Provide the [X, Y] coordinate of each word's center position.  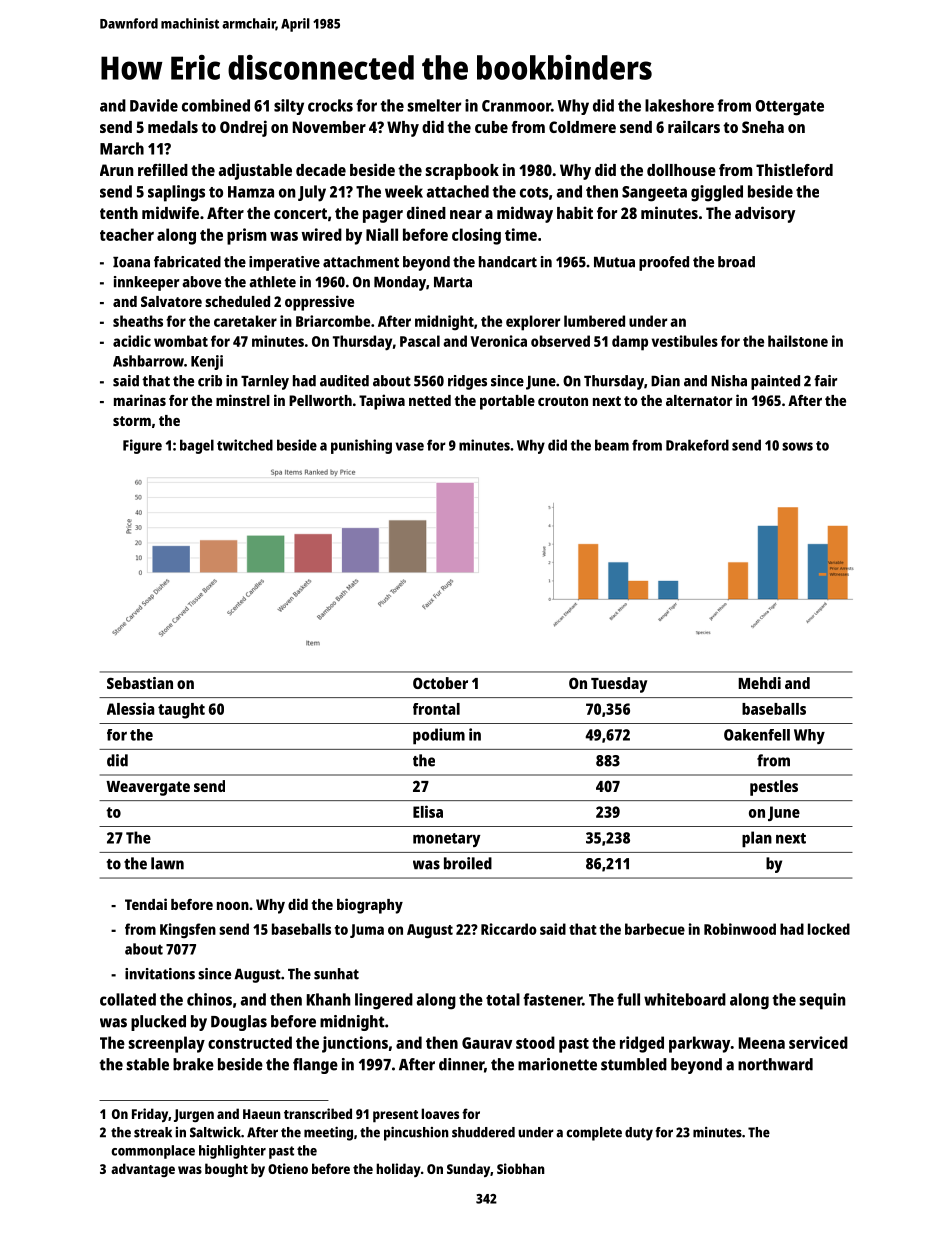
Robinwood [740, 929]
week [404, 191]
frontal [436, 709]
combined [216, 105]
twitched [245, 445]
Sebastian [140, 683]
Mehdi [759, 683]
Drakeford [697, 445]
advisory [765, 214]
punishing [361, 446]
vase [410, 446]
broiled [468, 863]
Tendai [146, 904]
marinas [140, 400]
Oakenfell [757, 735]
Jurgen [194, 1115]
